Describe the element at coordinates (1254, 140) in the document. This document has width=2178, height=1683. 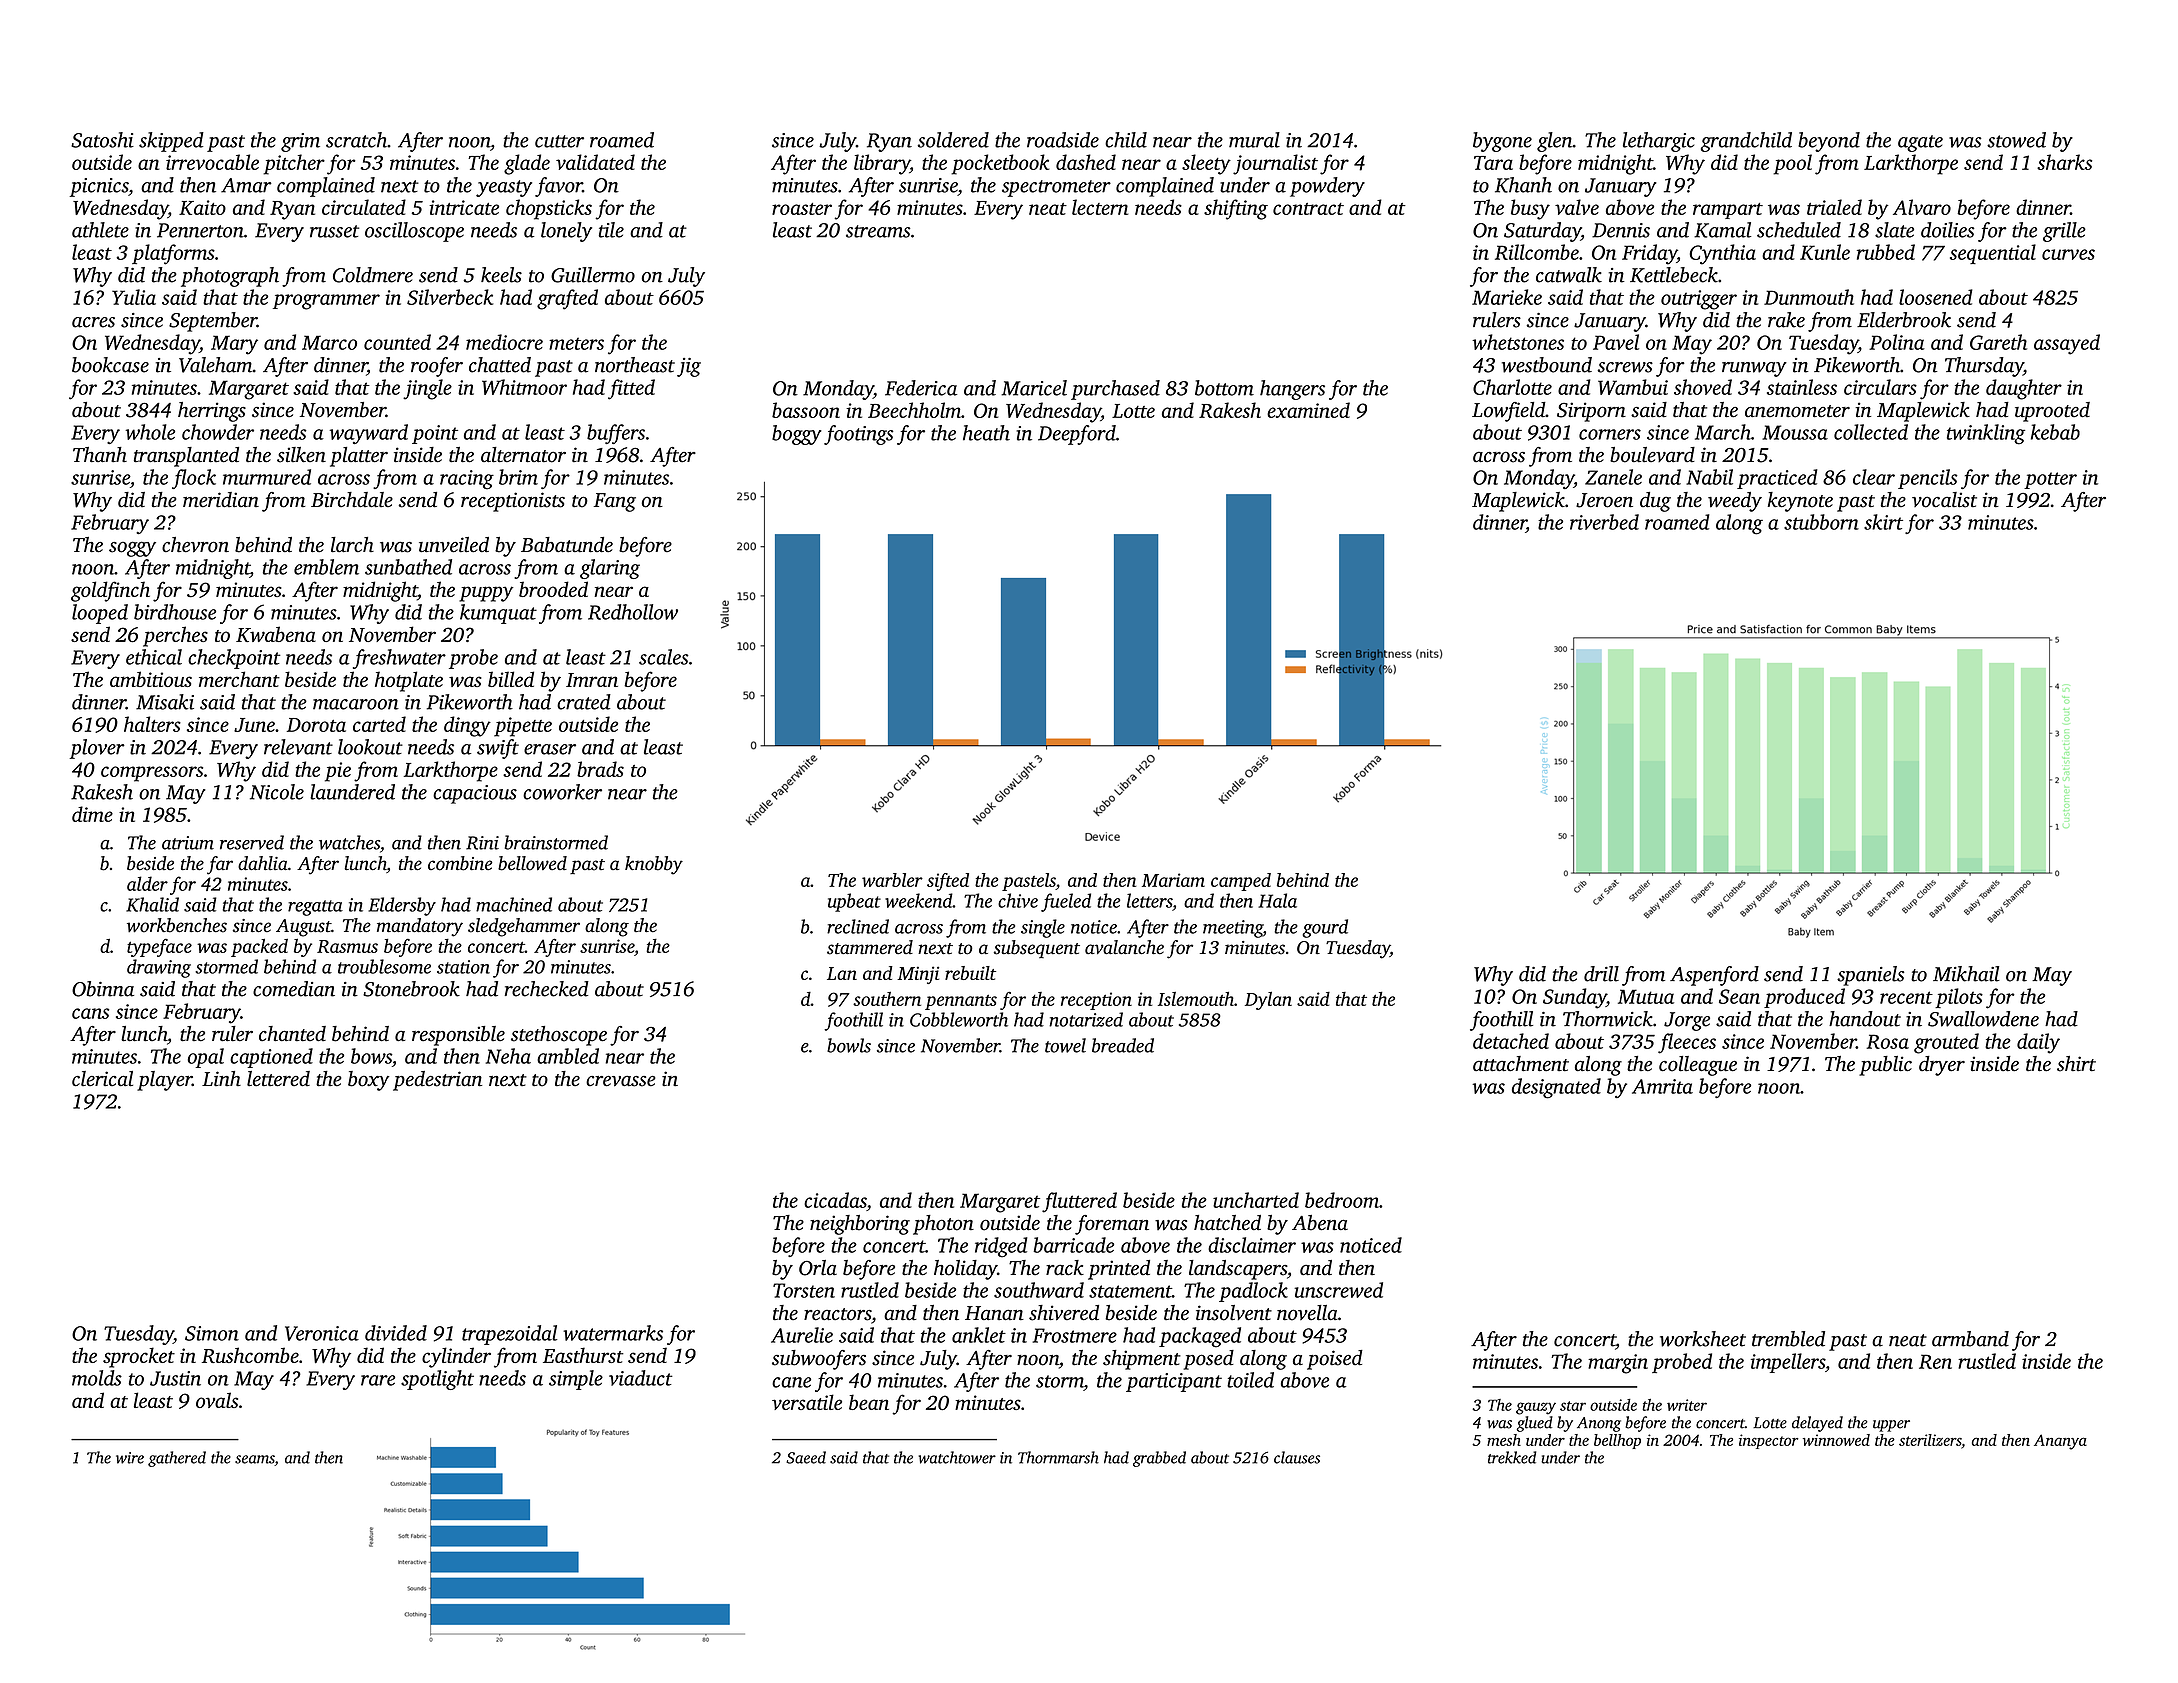
I see `mural` at that location.
